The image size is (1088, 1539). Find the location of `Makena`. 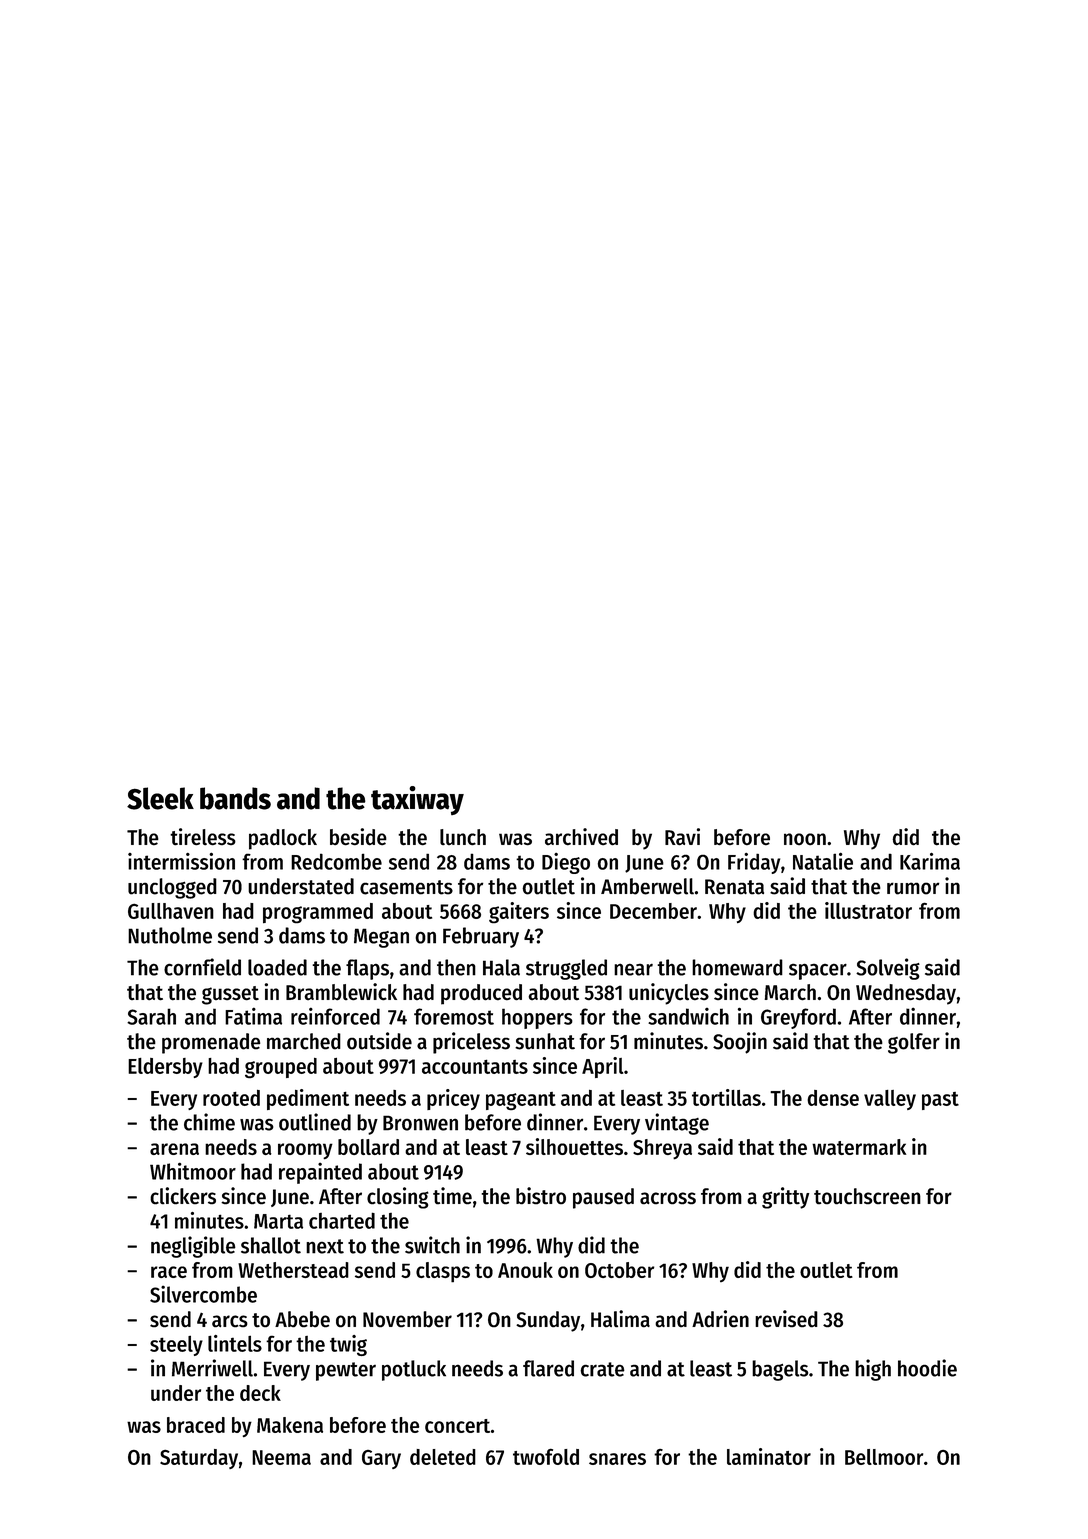

Makena is located at coordinates (290, 1425).
